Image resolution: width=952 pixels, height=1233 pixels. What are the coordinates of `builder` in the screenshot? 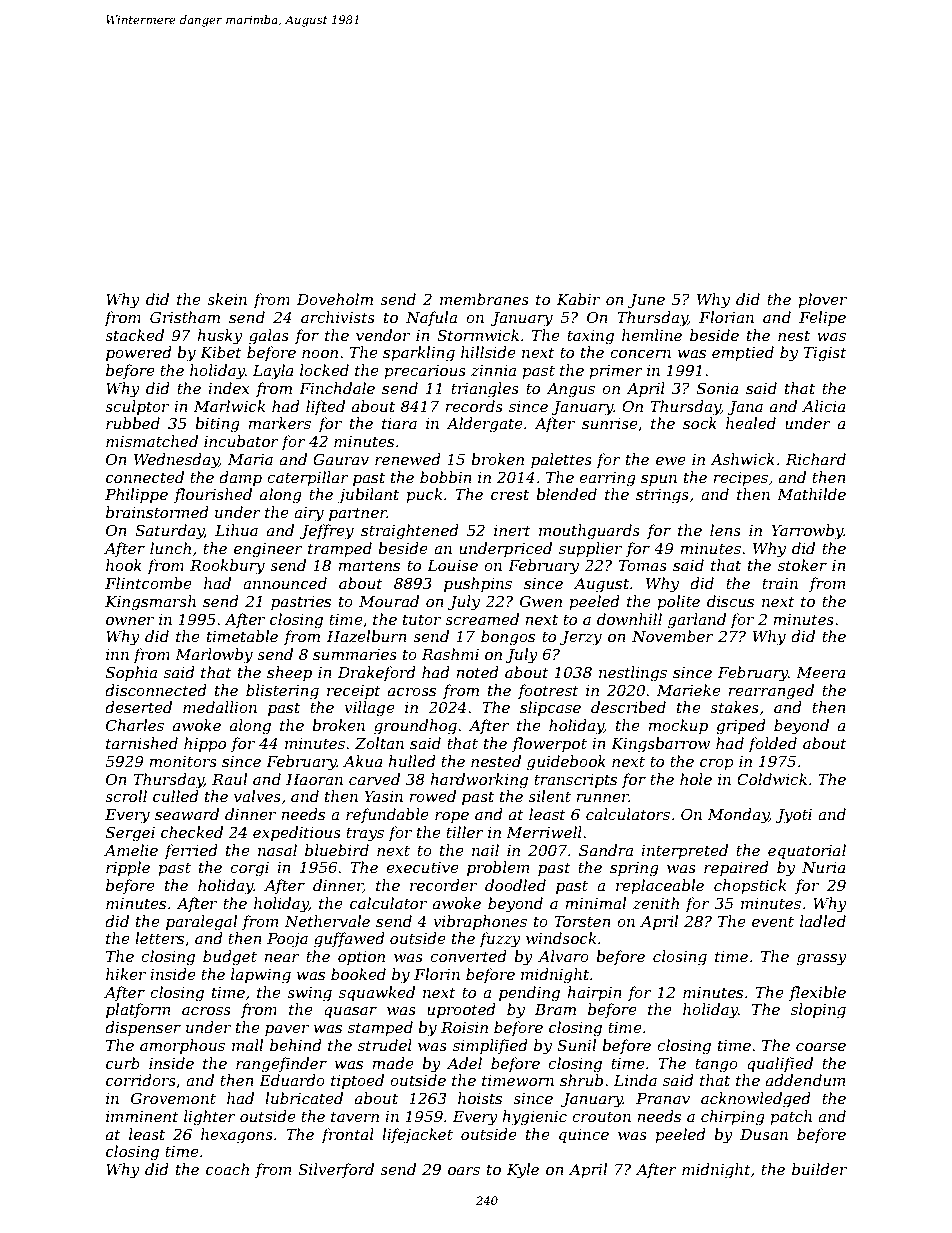 It's located at (819, 1169).
